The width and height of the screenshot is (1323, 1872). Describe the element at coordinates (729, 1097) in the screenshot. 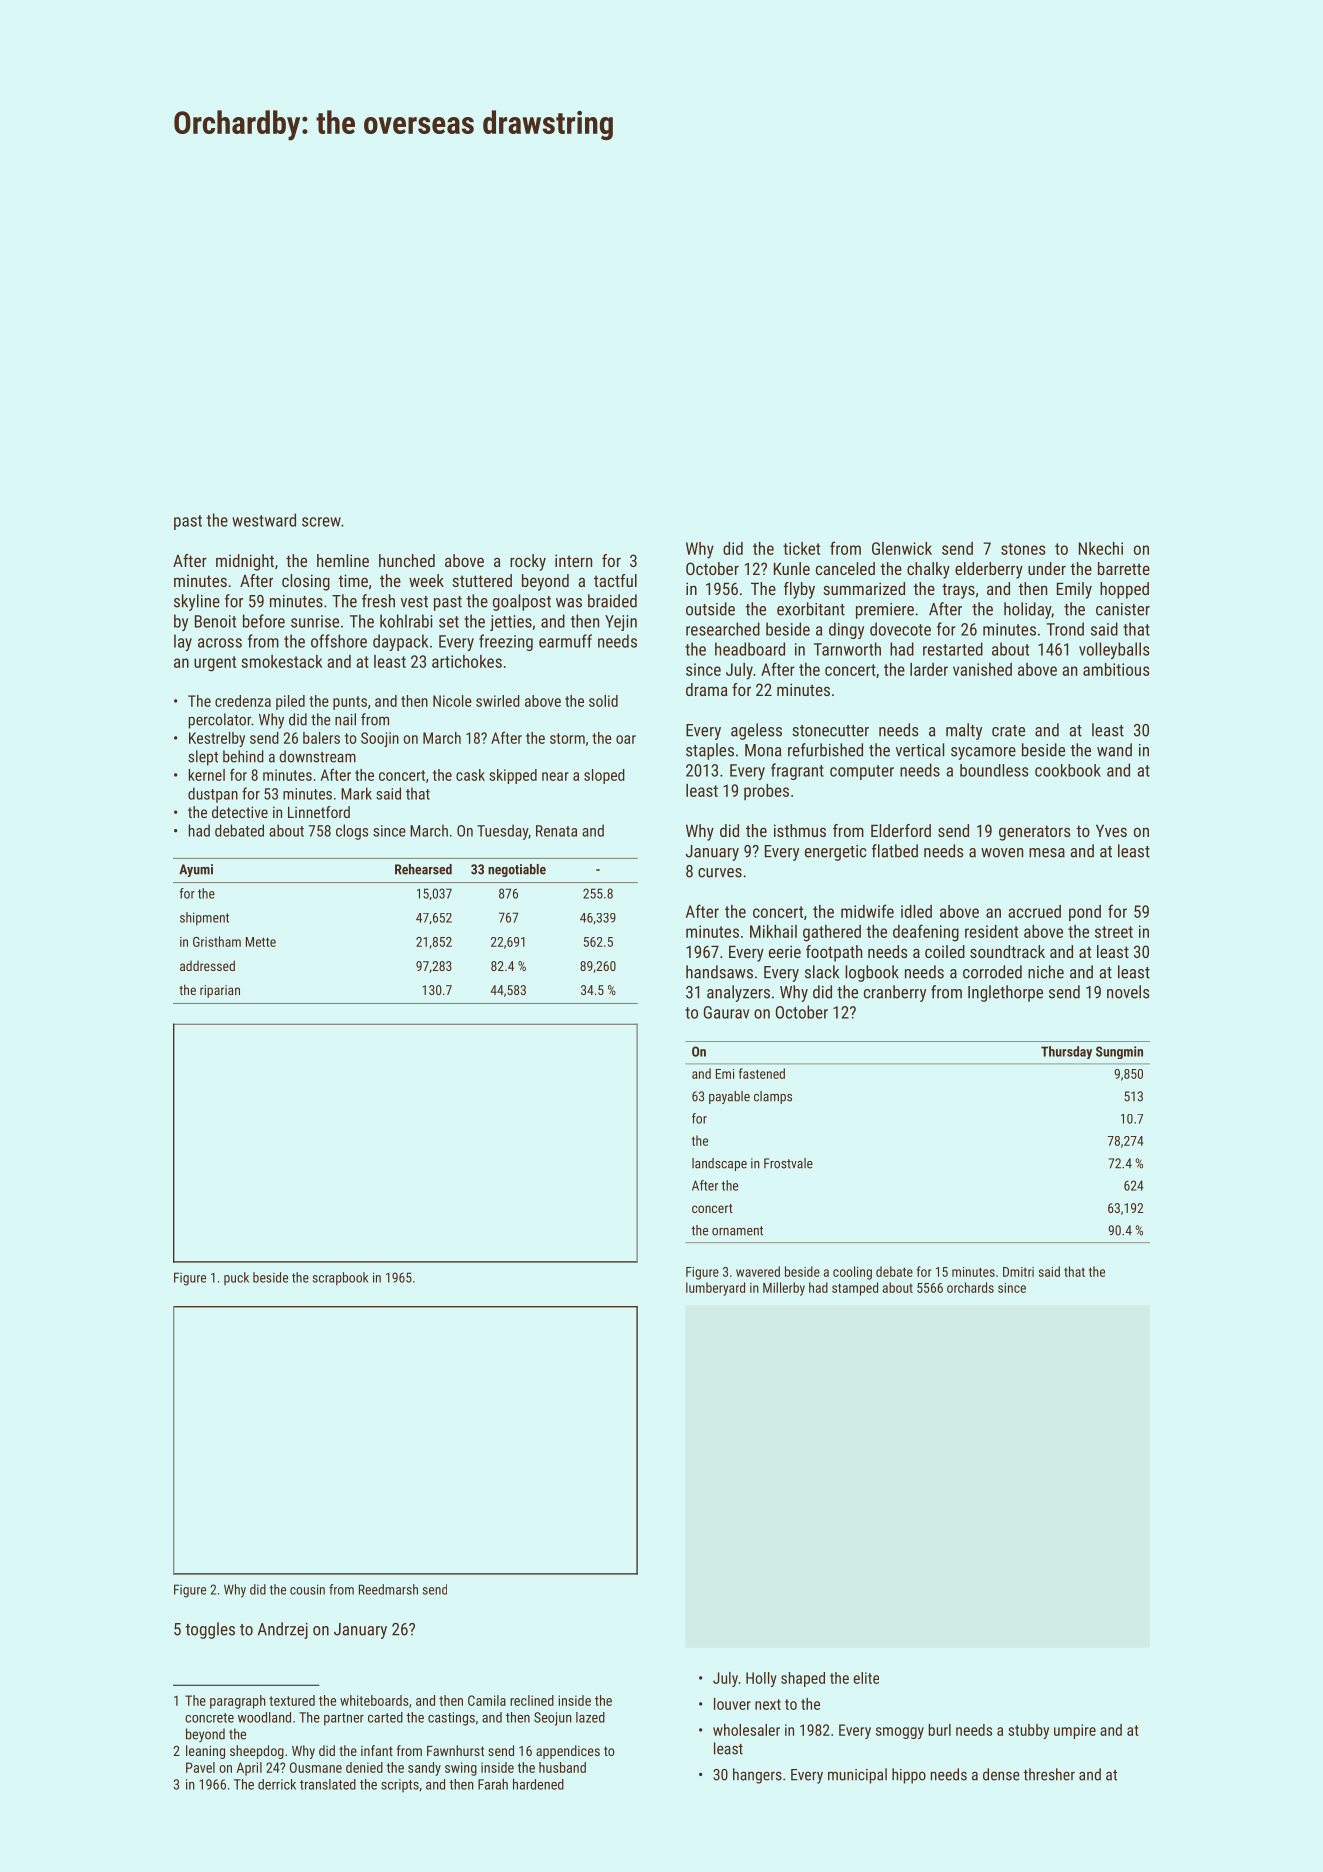

I see `payable` at that location.
